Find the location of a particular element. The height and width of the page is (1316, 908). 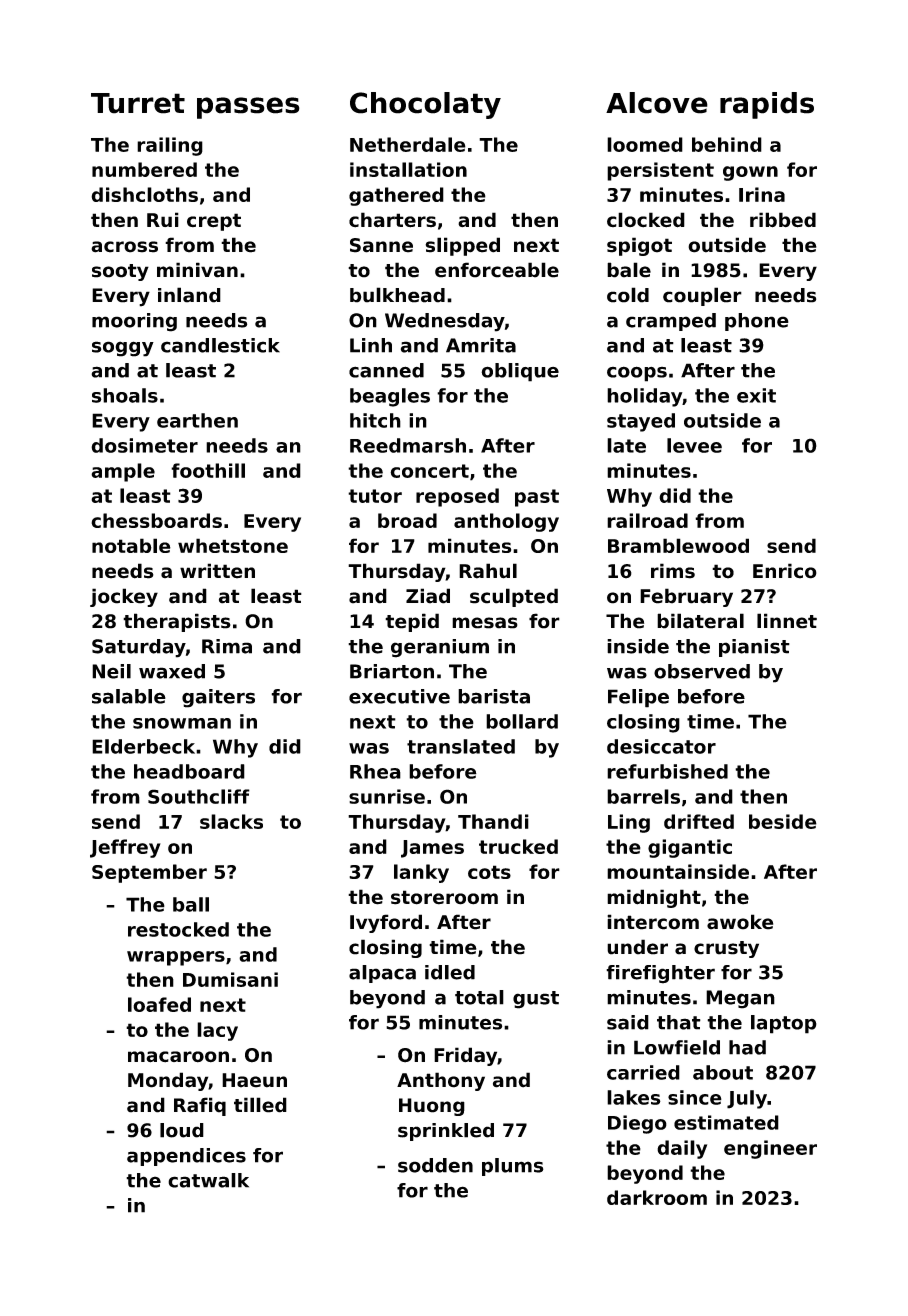

ribbed is located at coordinates (783, 220).
